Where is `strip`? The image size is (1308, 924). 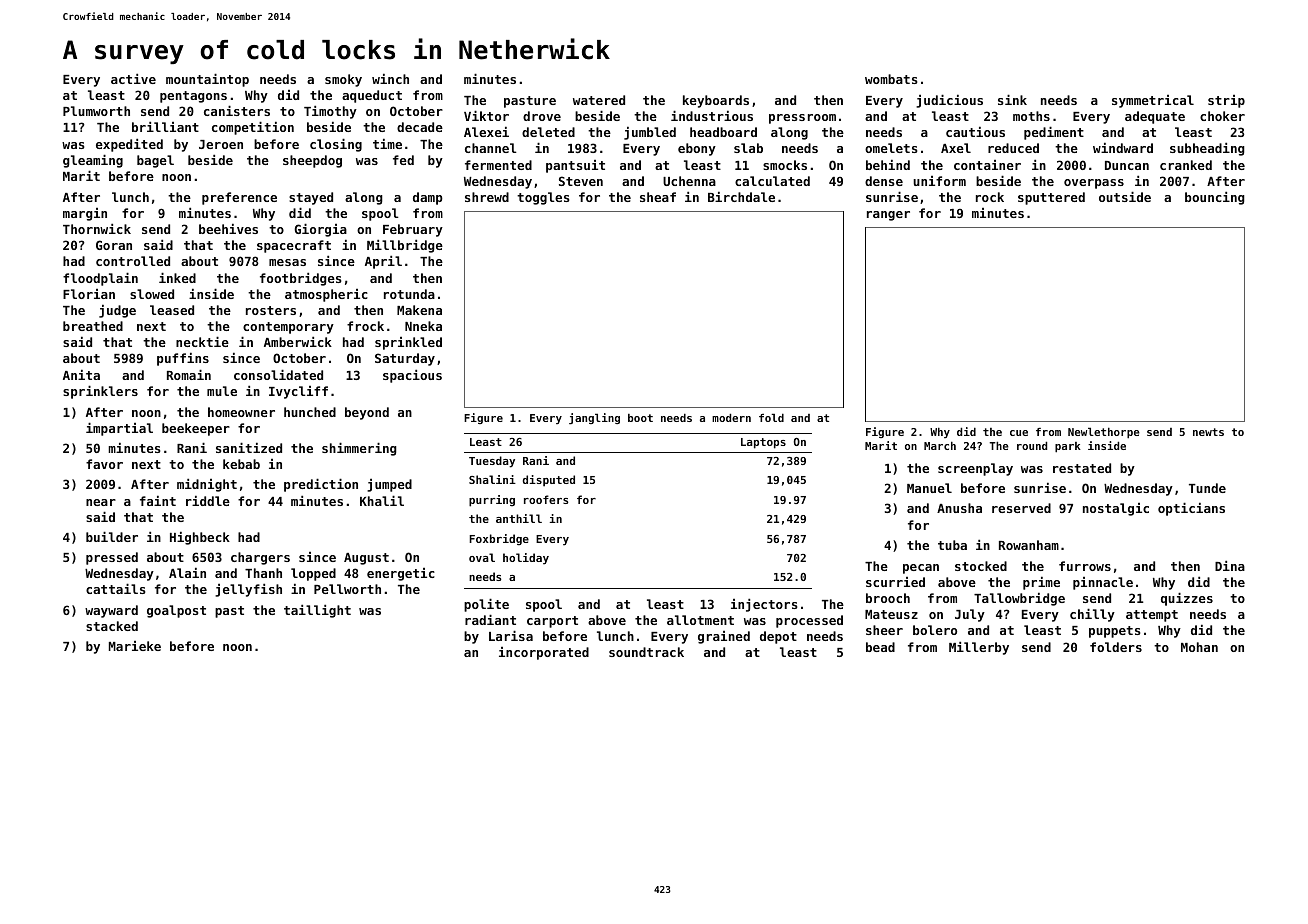
strip is located at coordinates (1226, 101).
